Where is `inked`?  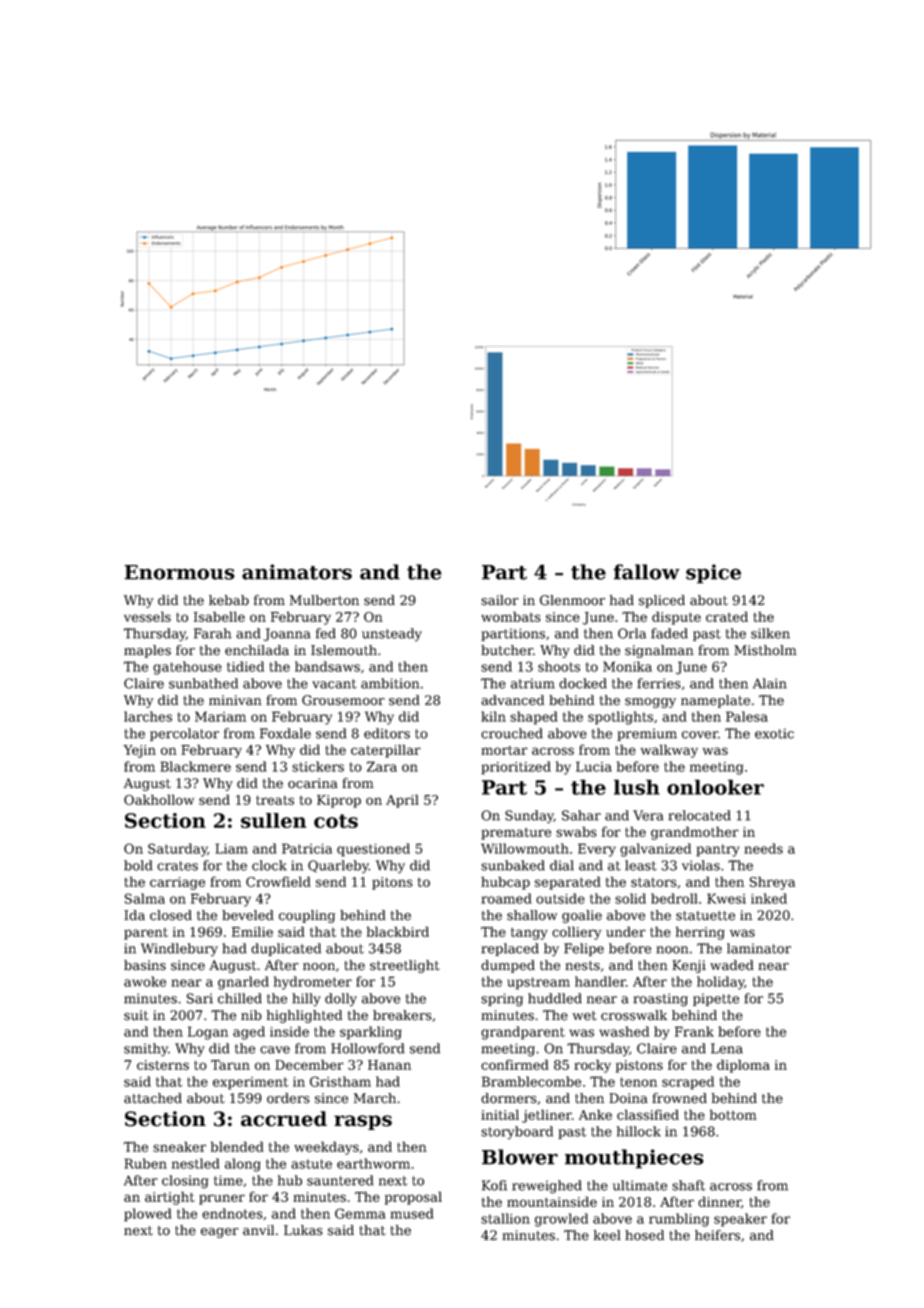 inked is located at coordinates (769, 898).
